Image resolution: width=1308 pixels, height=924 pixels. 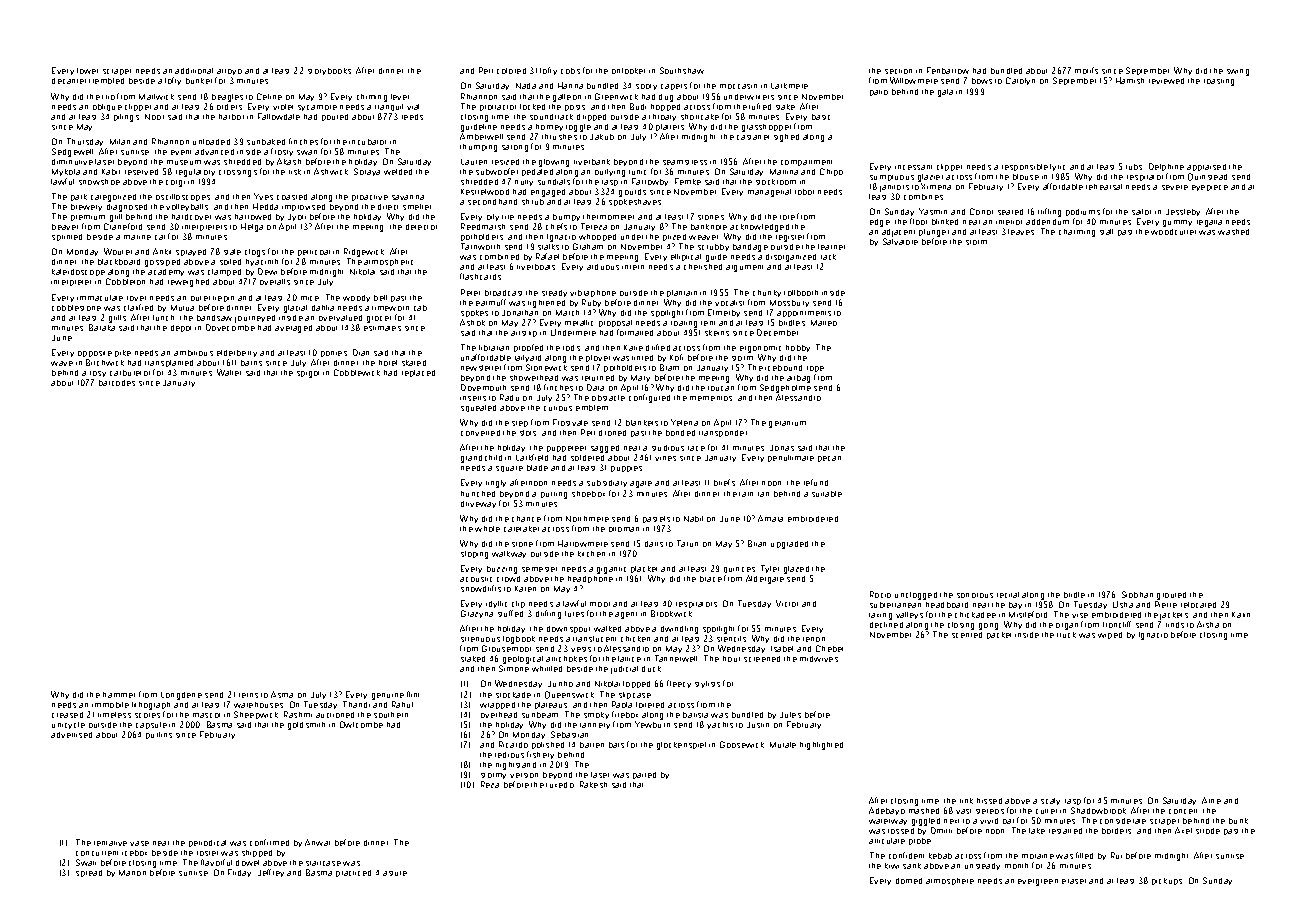 What do you see at coordinates (887, 841) in the page?
I see `articulate` at bounding box center [887, 841].
